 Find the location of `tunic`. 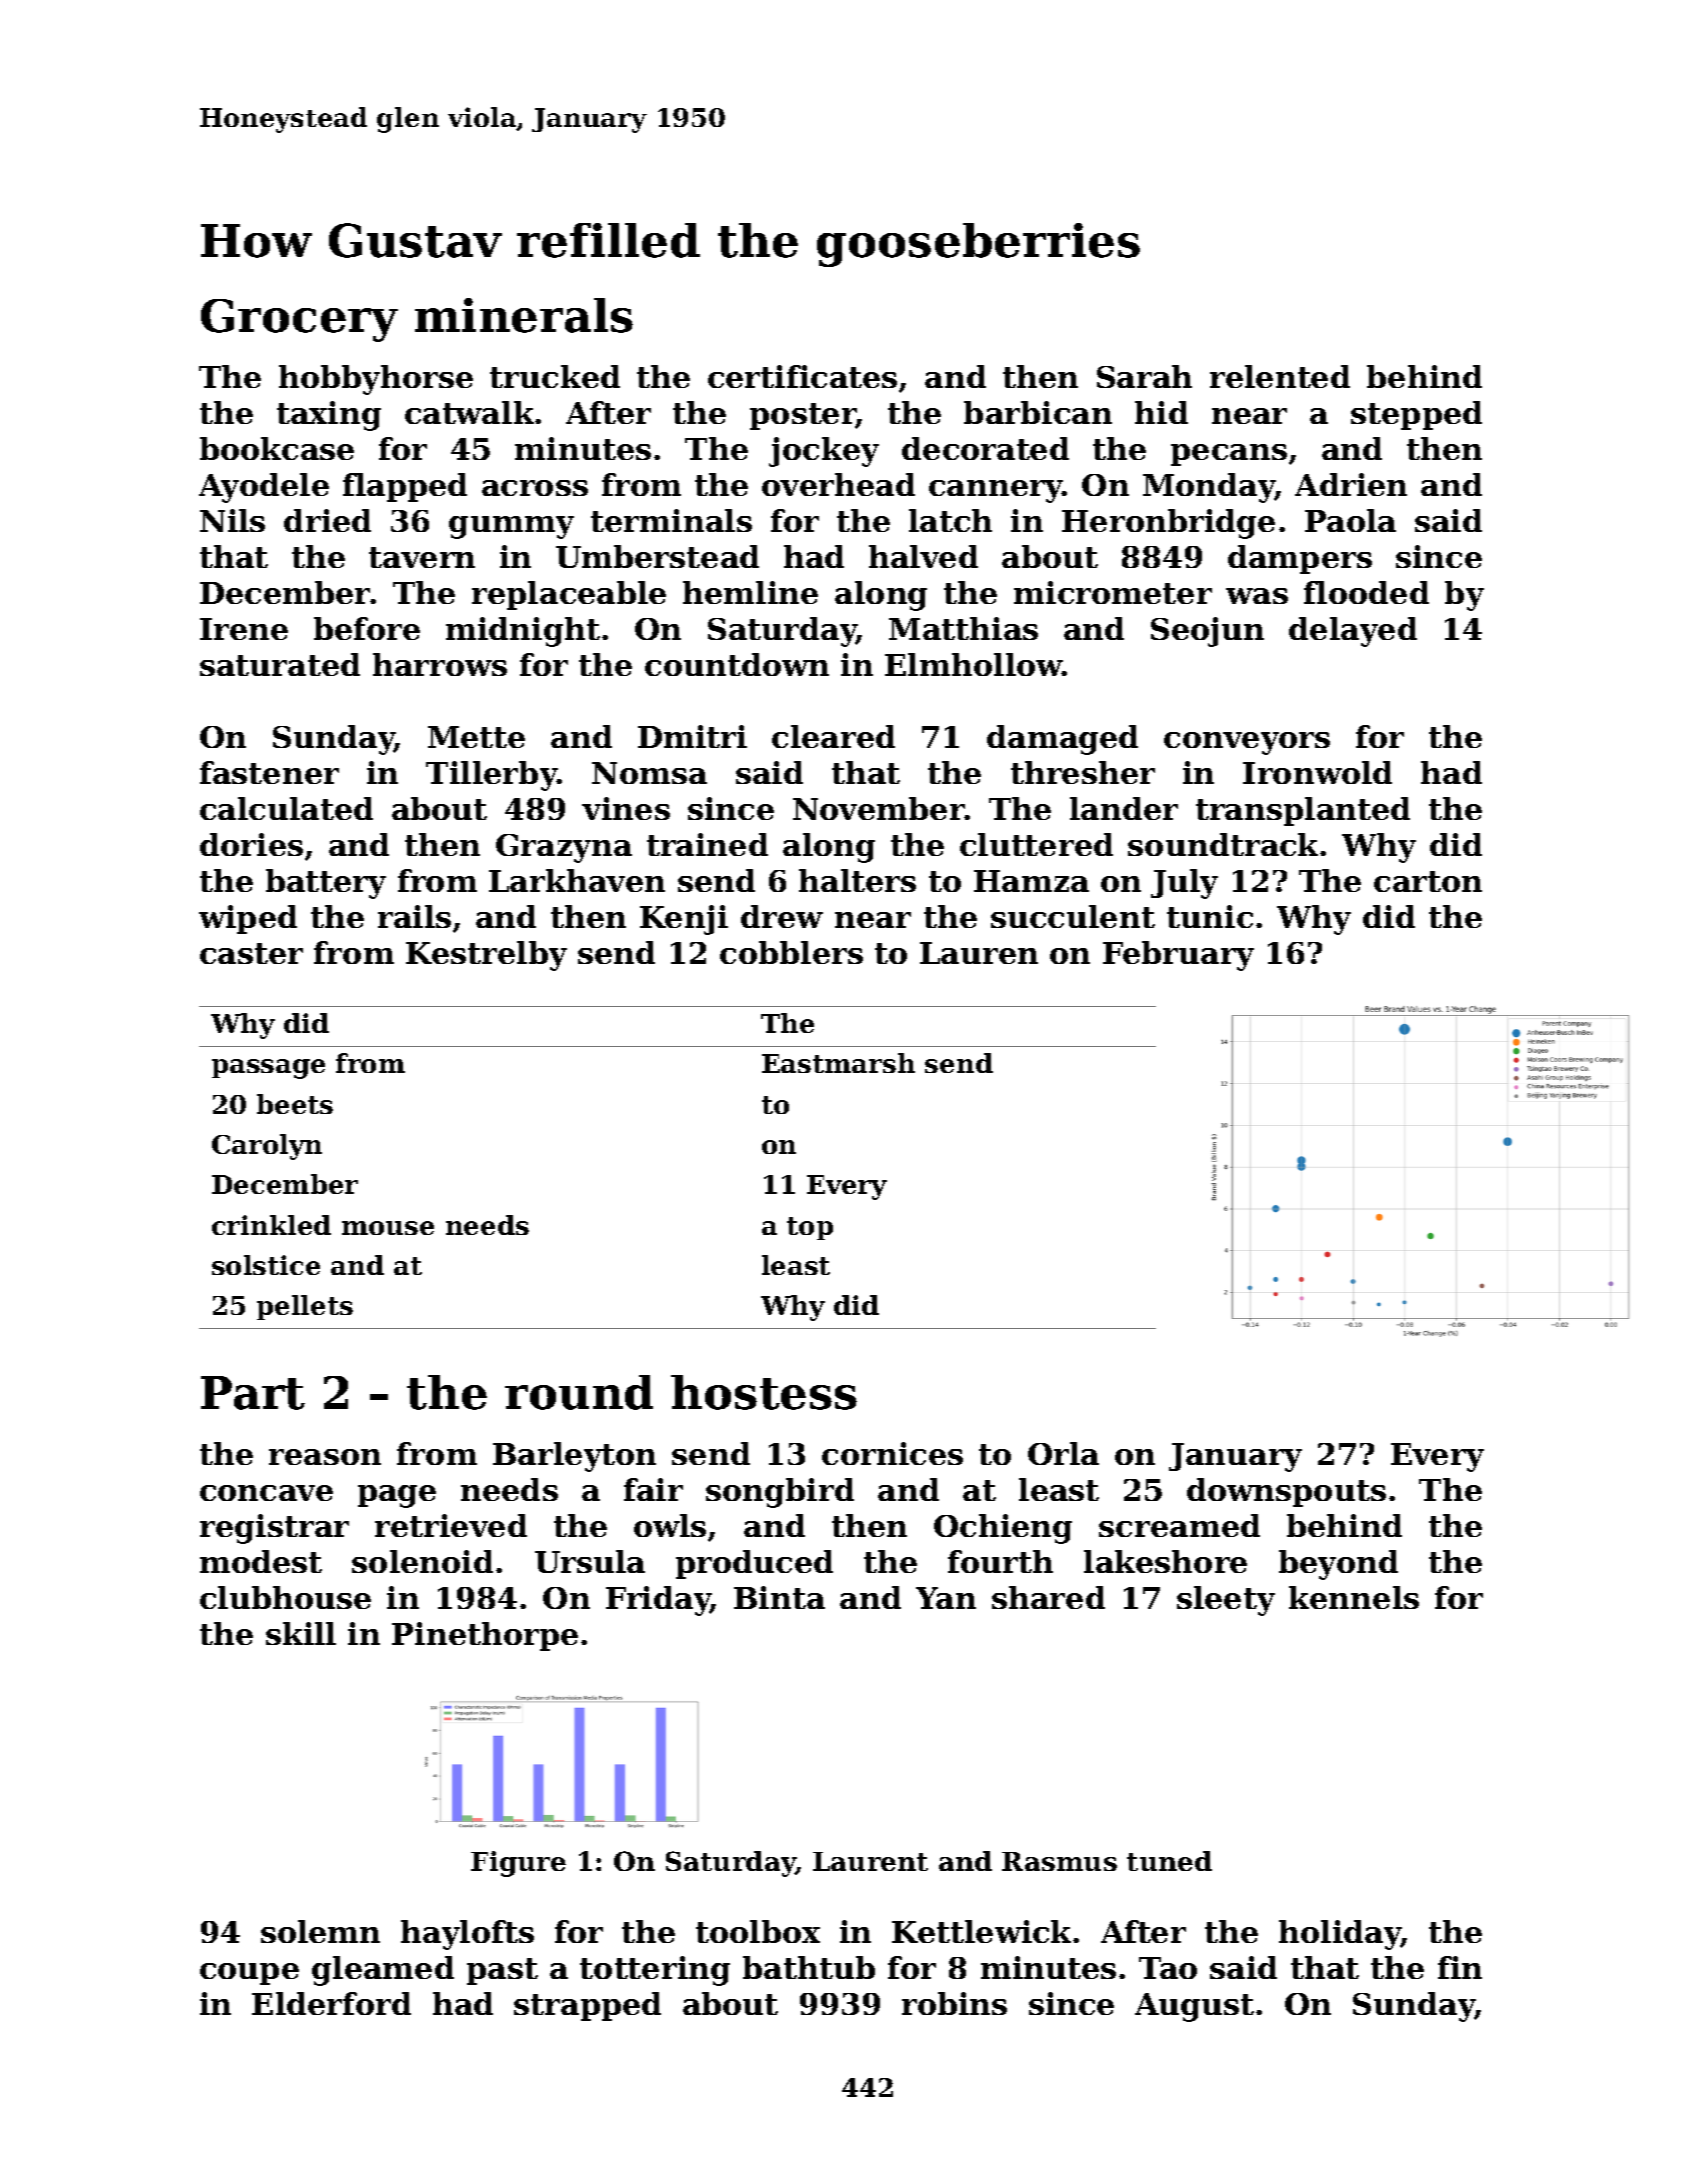

tunic is located at coordinates (1210, 916).
